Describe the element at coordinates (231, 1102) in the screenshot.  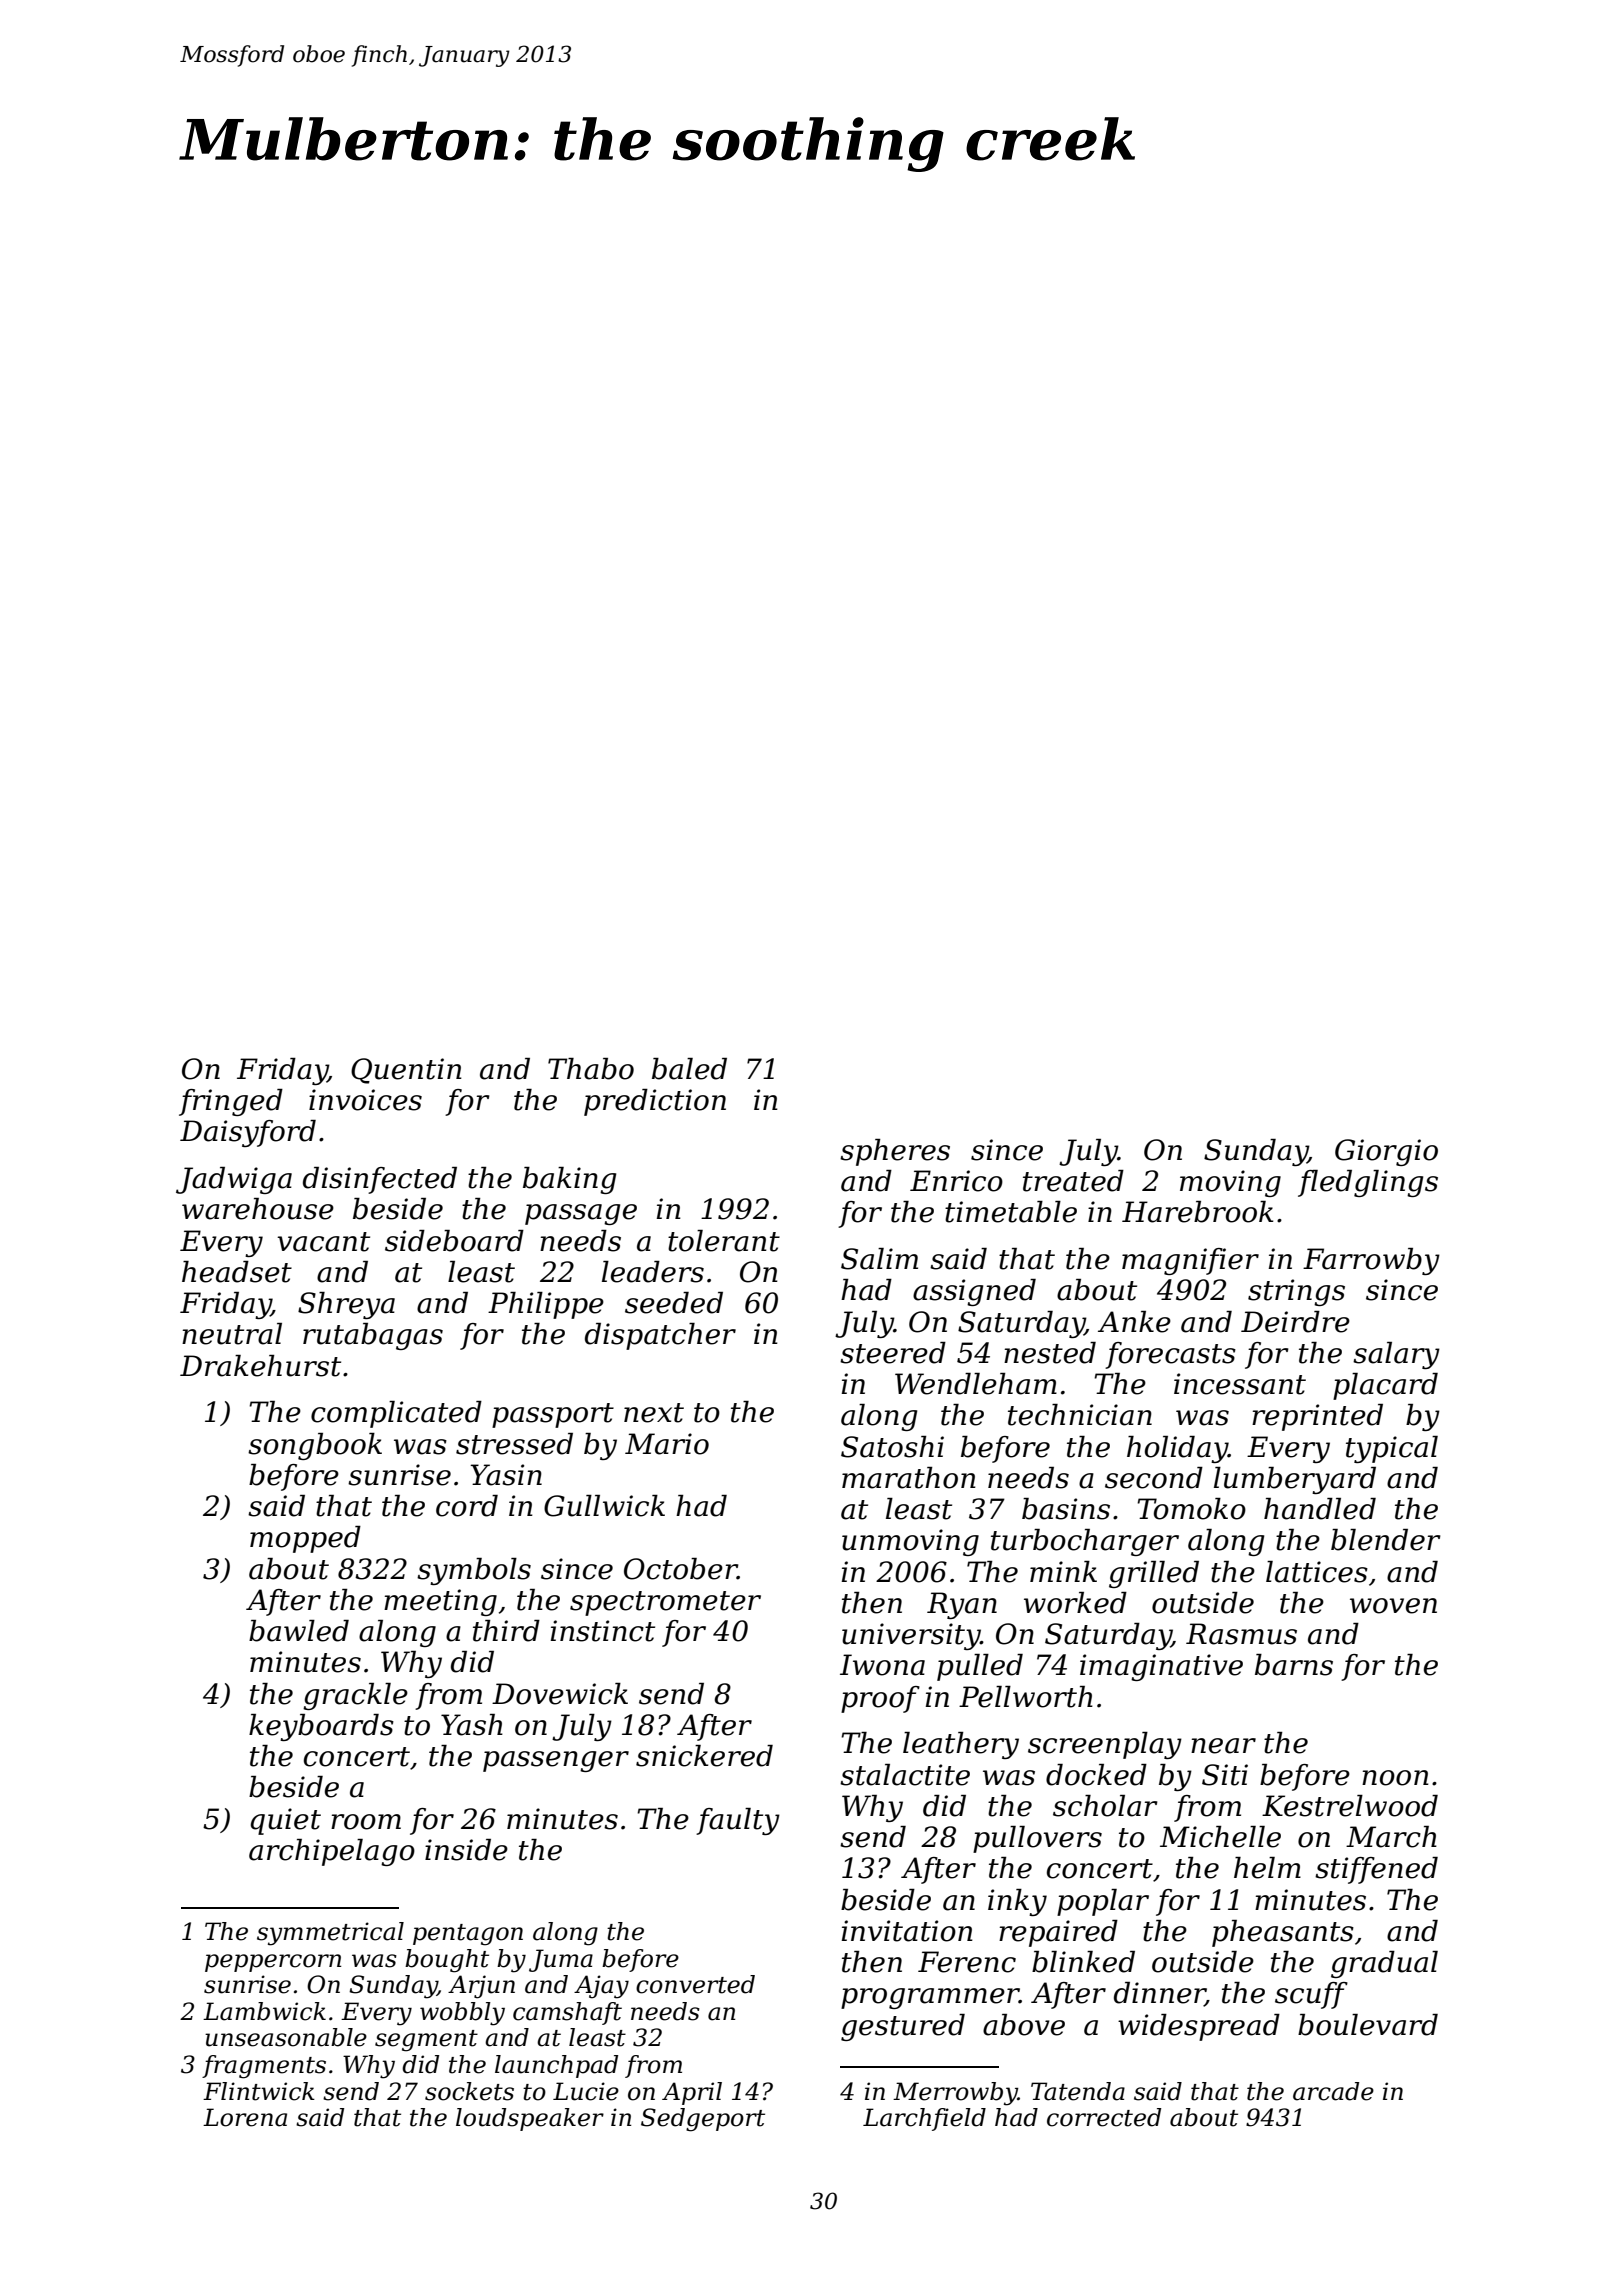
I see `fringed` at that location.
